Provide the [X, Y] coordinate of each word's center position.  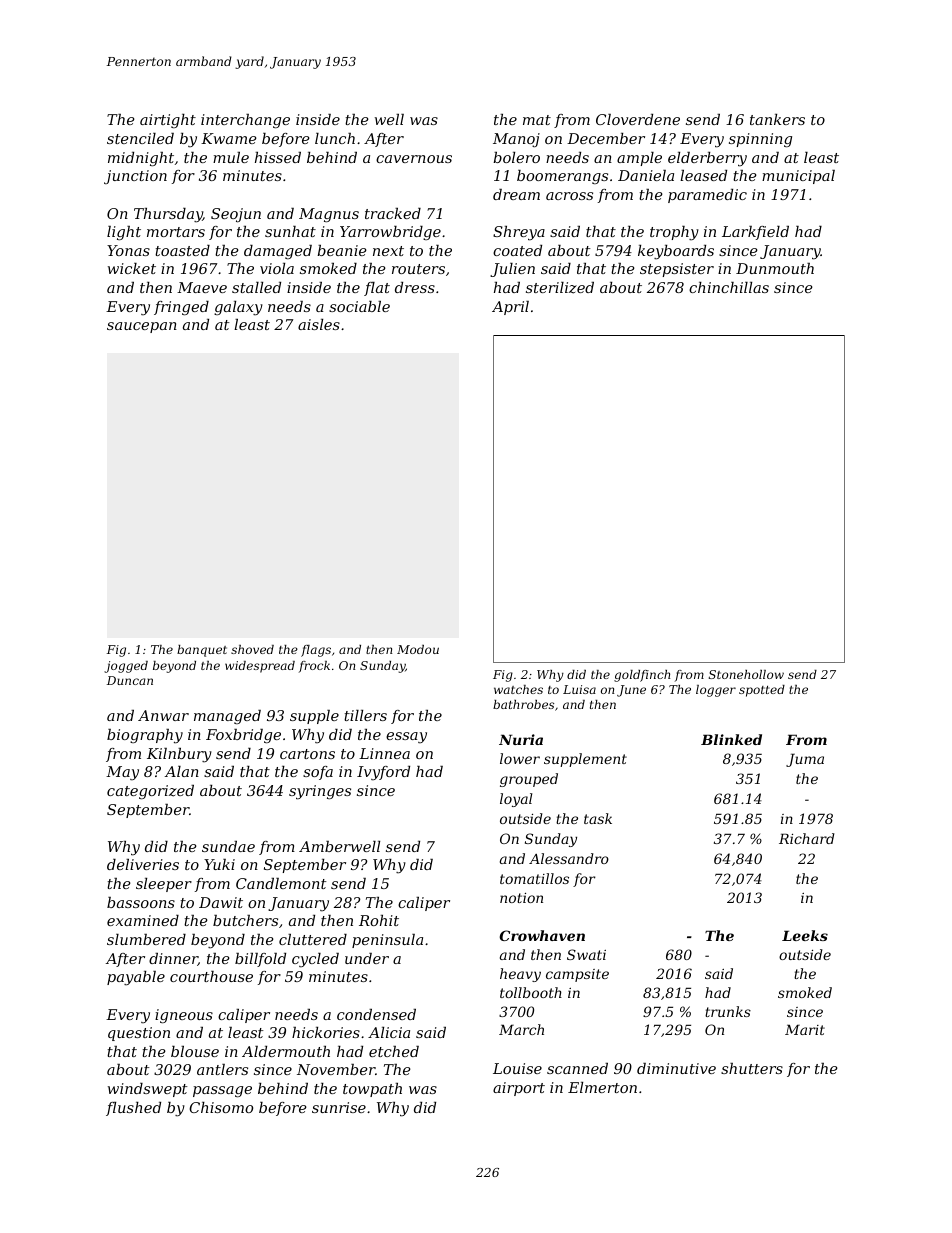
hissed [278, 157]
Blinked [731, 739]
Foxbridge [243, 736]
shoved [252, 649]
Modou [418, 649]
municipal [798, 177]
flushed [133, 1109]
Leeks [805, 935]
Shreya [519, 233]
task [598, 818]
